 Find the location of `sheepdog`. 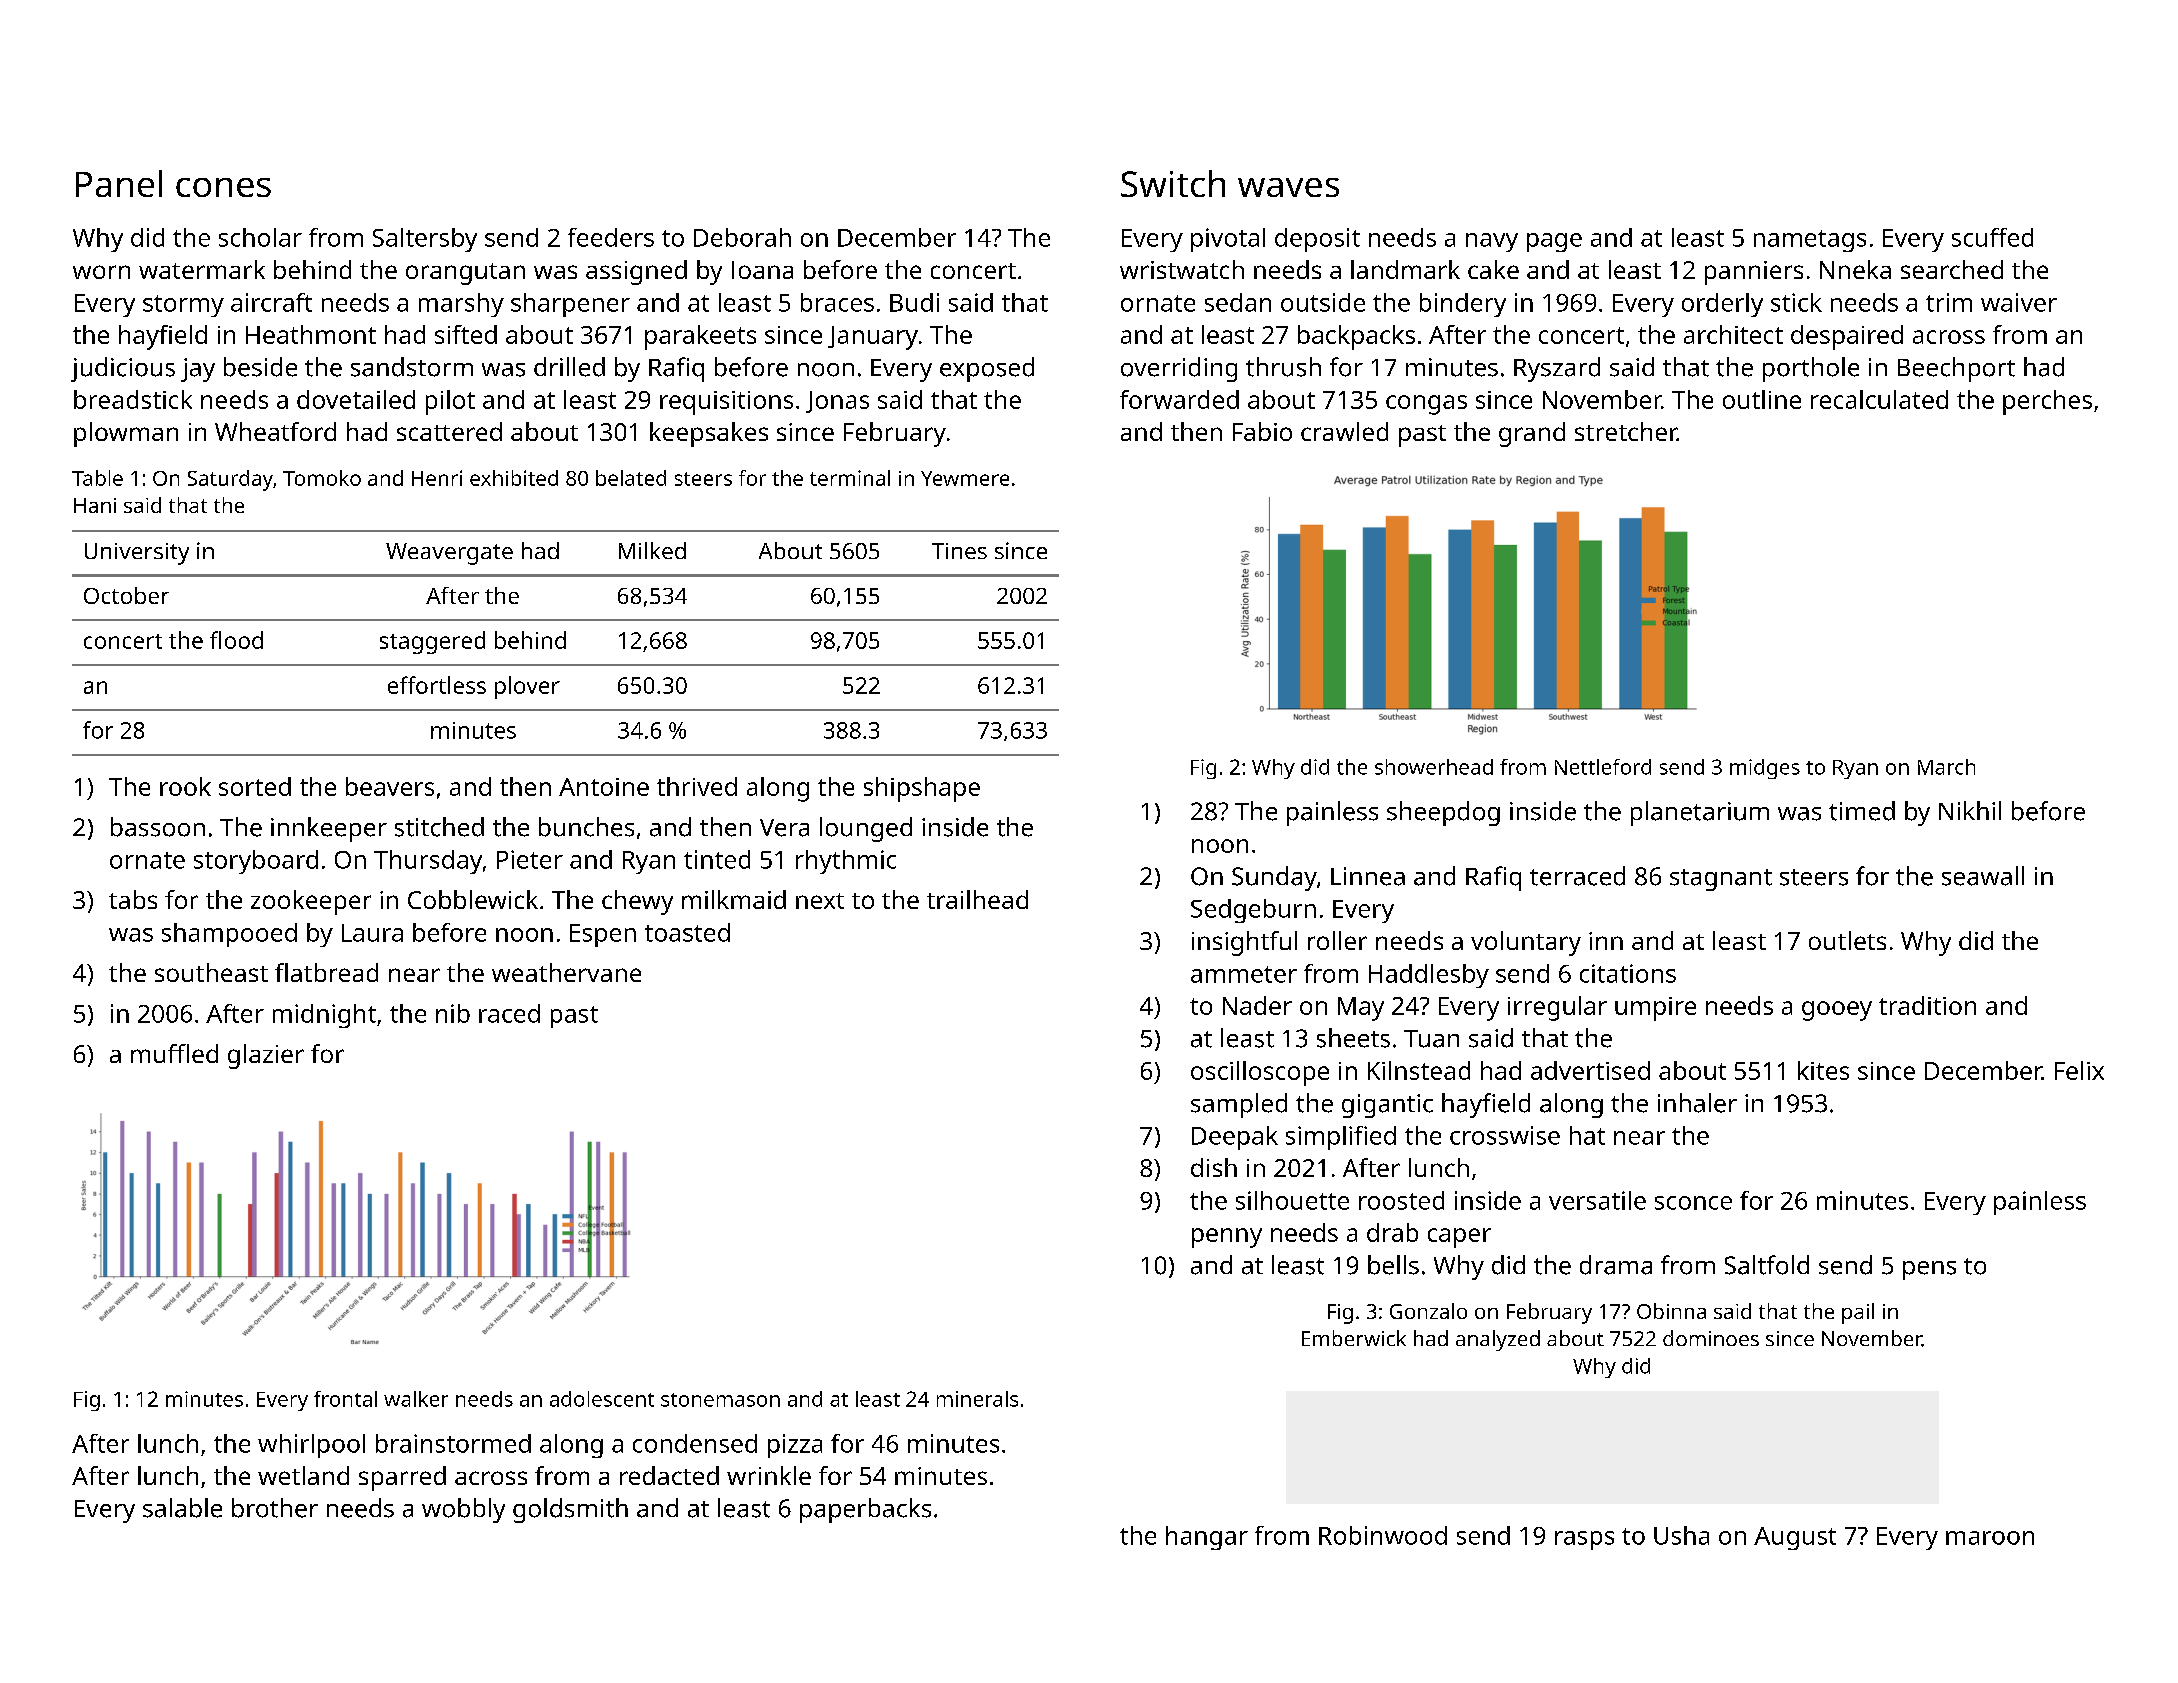

sheepdog is located at coordinates (1443, 813).
